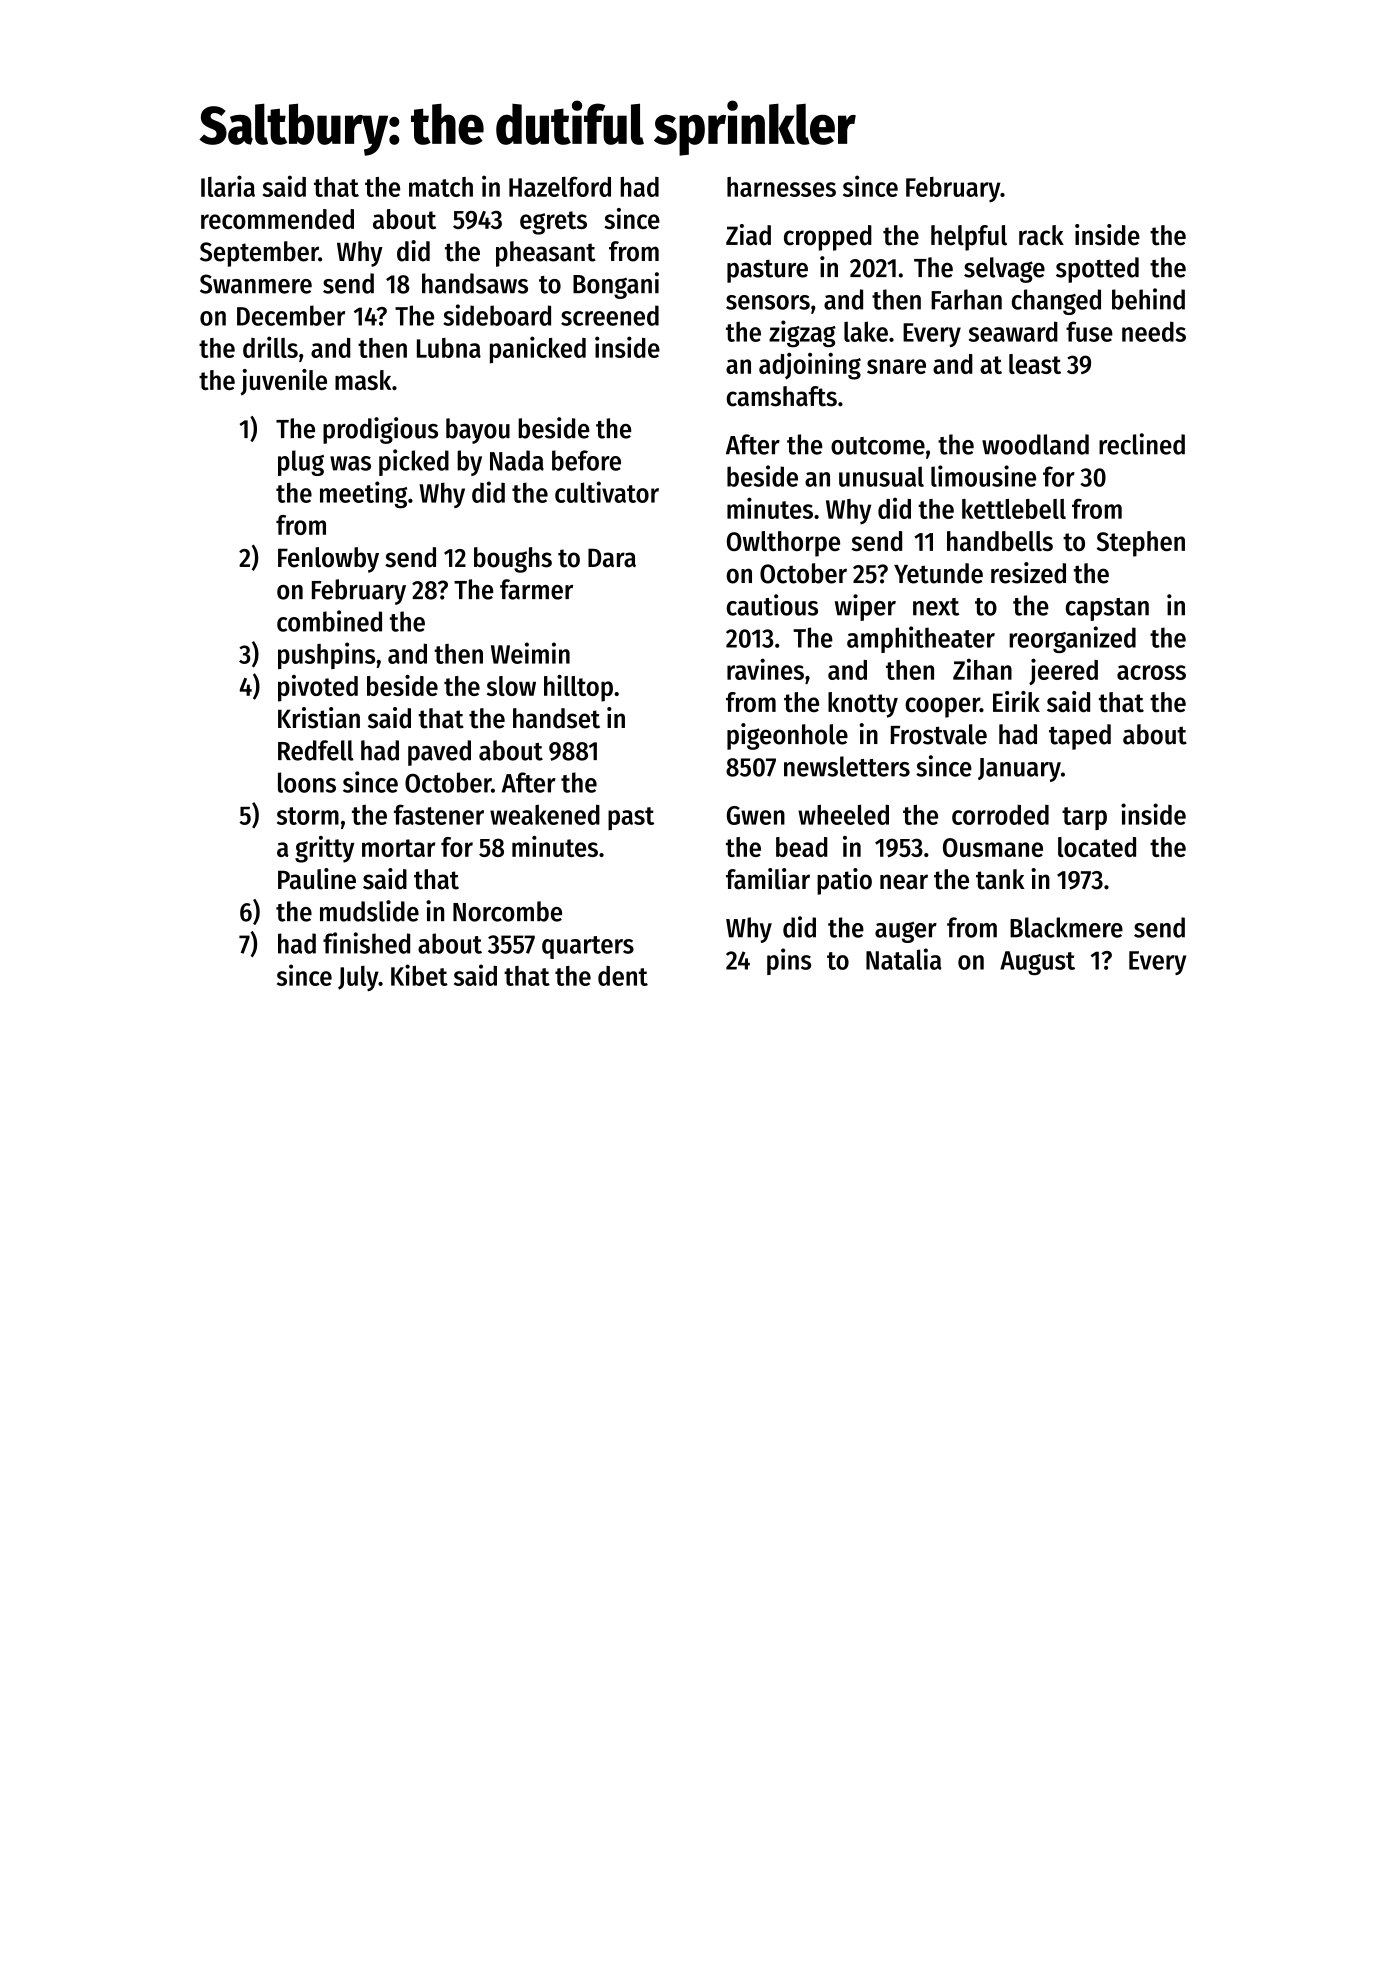 The image size is (1386, 1969). I want to click on weakened, so click(545, 814).
